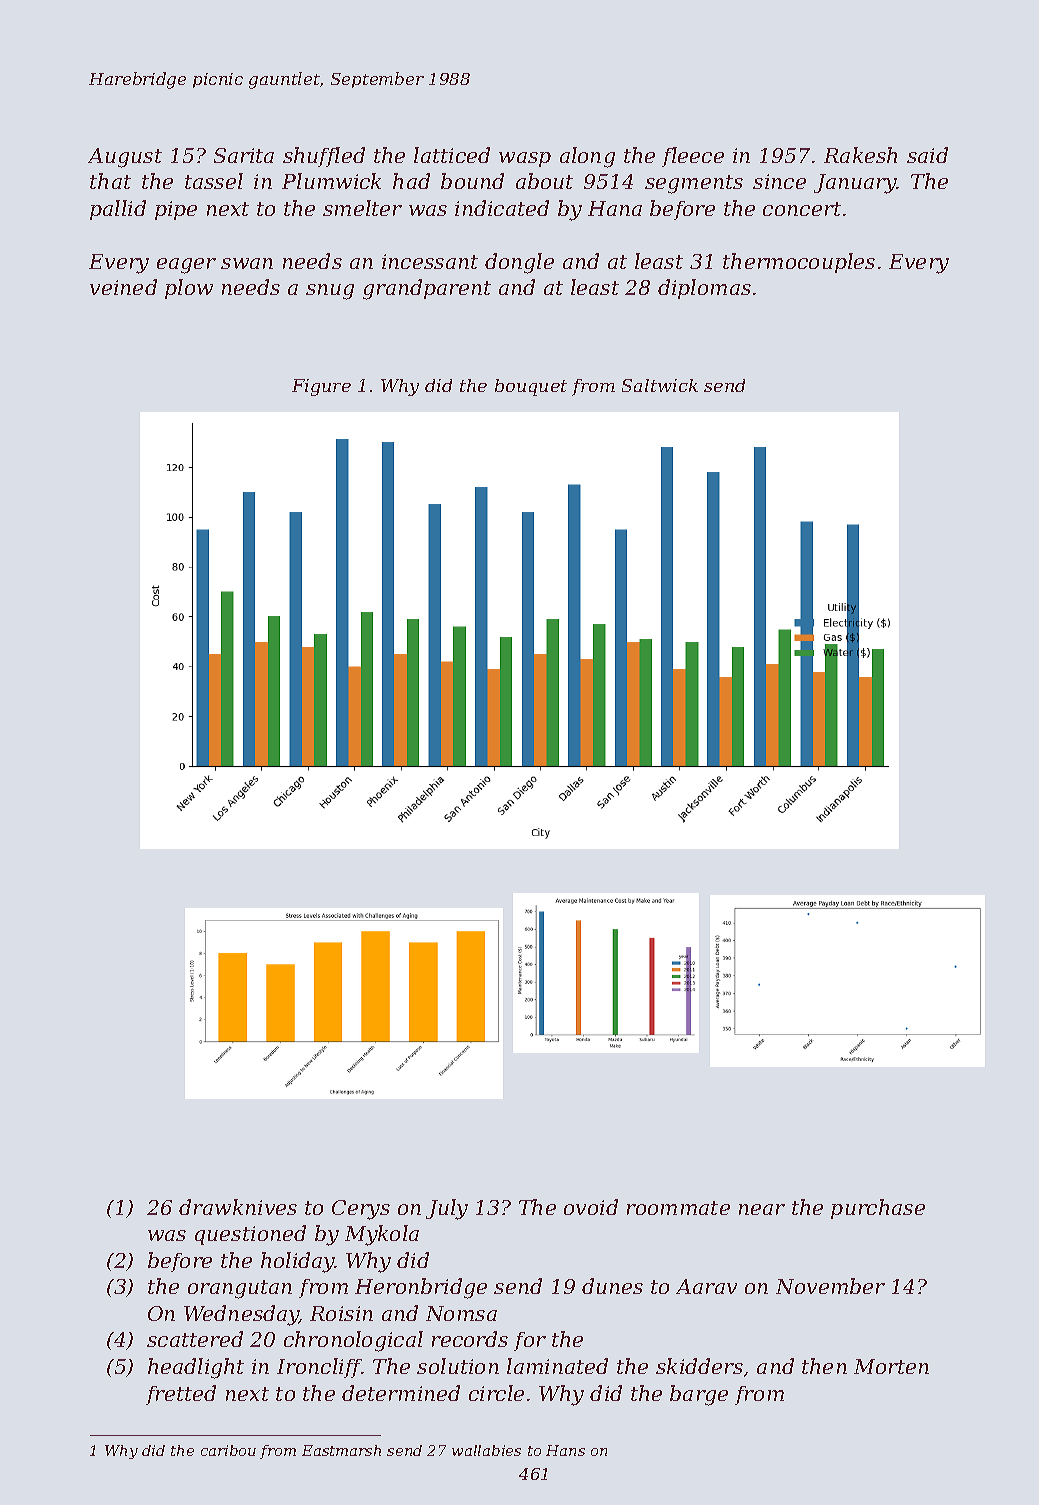 Image resolution: width=1039 pixels, height=1505 pixels. Describe the element at coordinates (557, 1366) in the page. I see `laminated` at that location.
